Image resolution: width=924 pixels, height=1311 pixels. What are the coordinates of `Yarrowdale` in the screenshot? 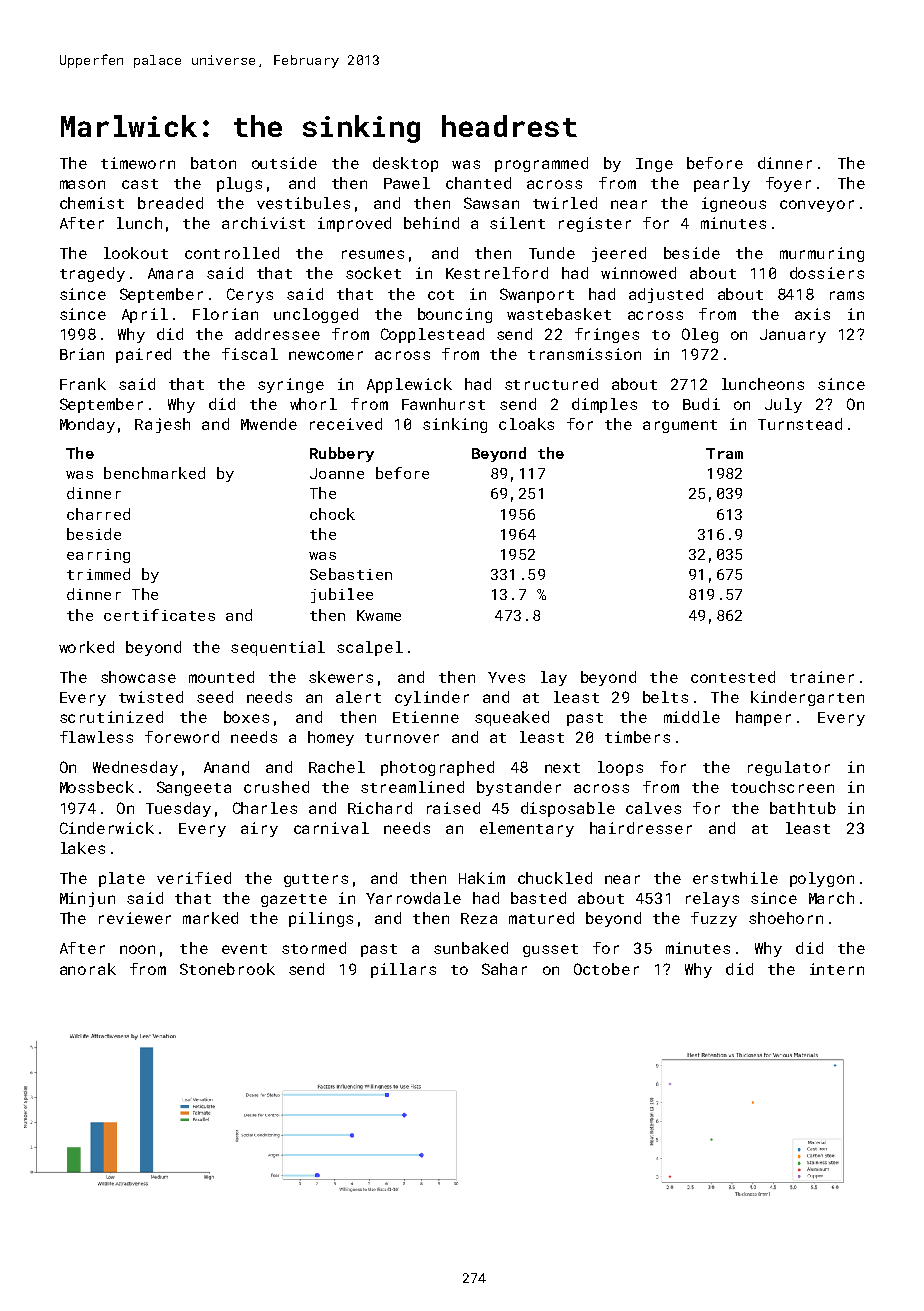 It's located at (413, 898).
